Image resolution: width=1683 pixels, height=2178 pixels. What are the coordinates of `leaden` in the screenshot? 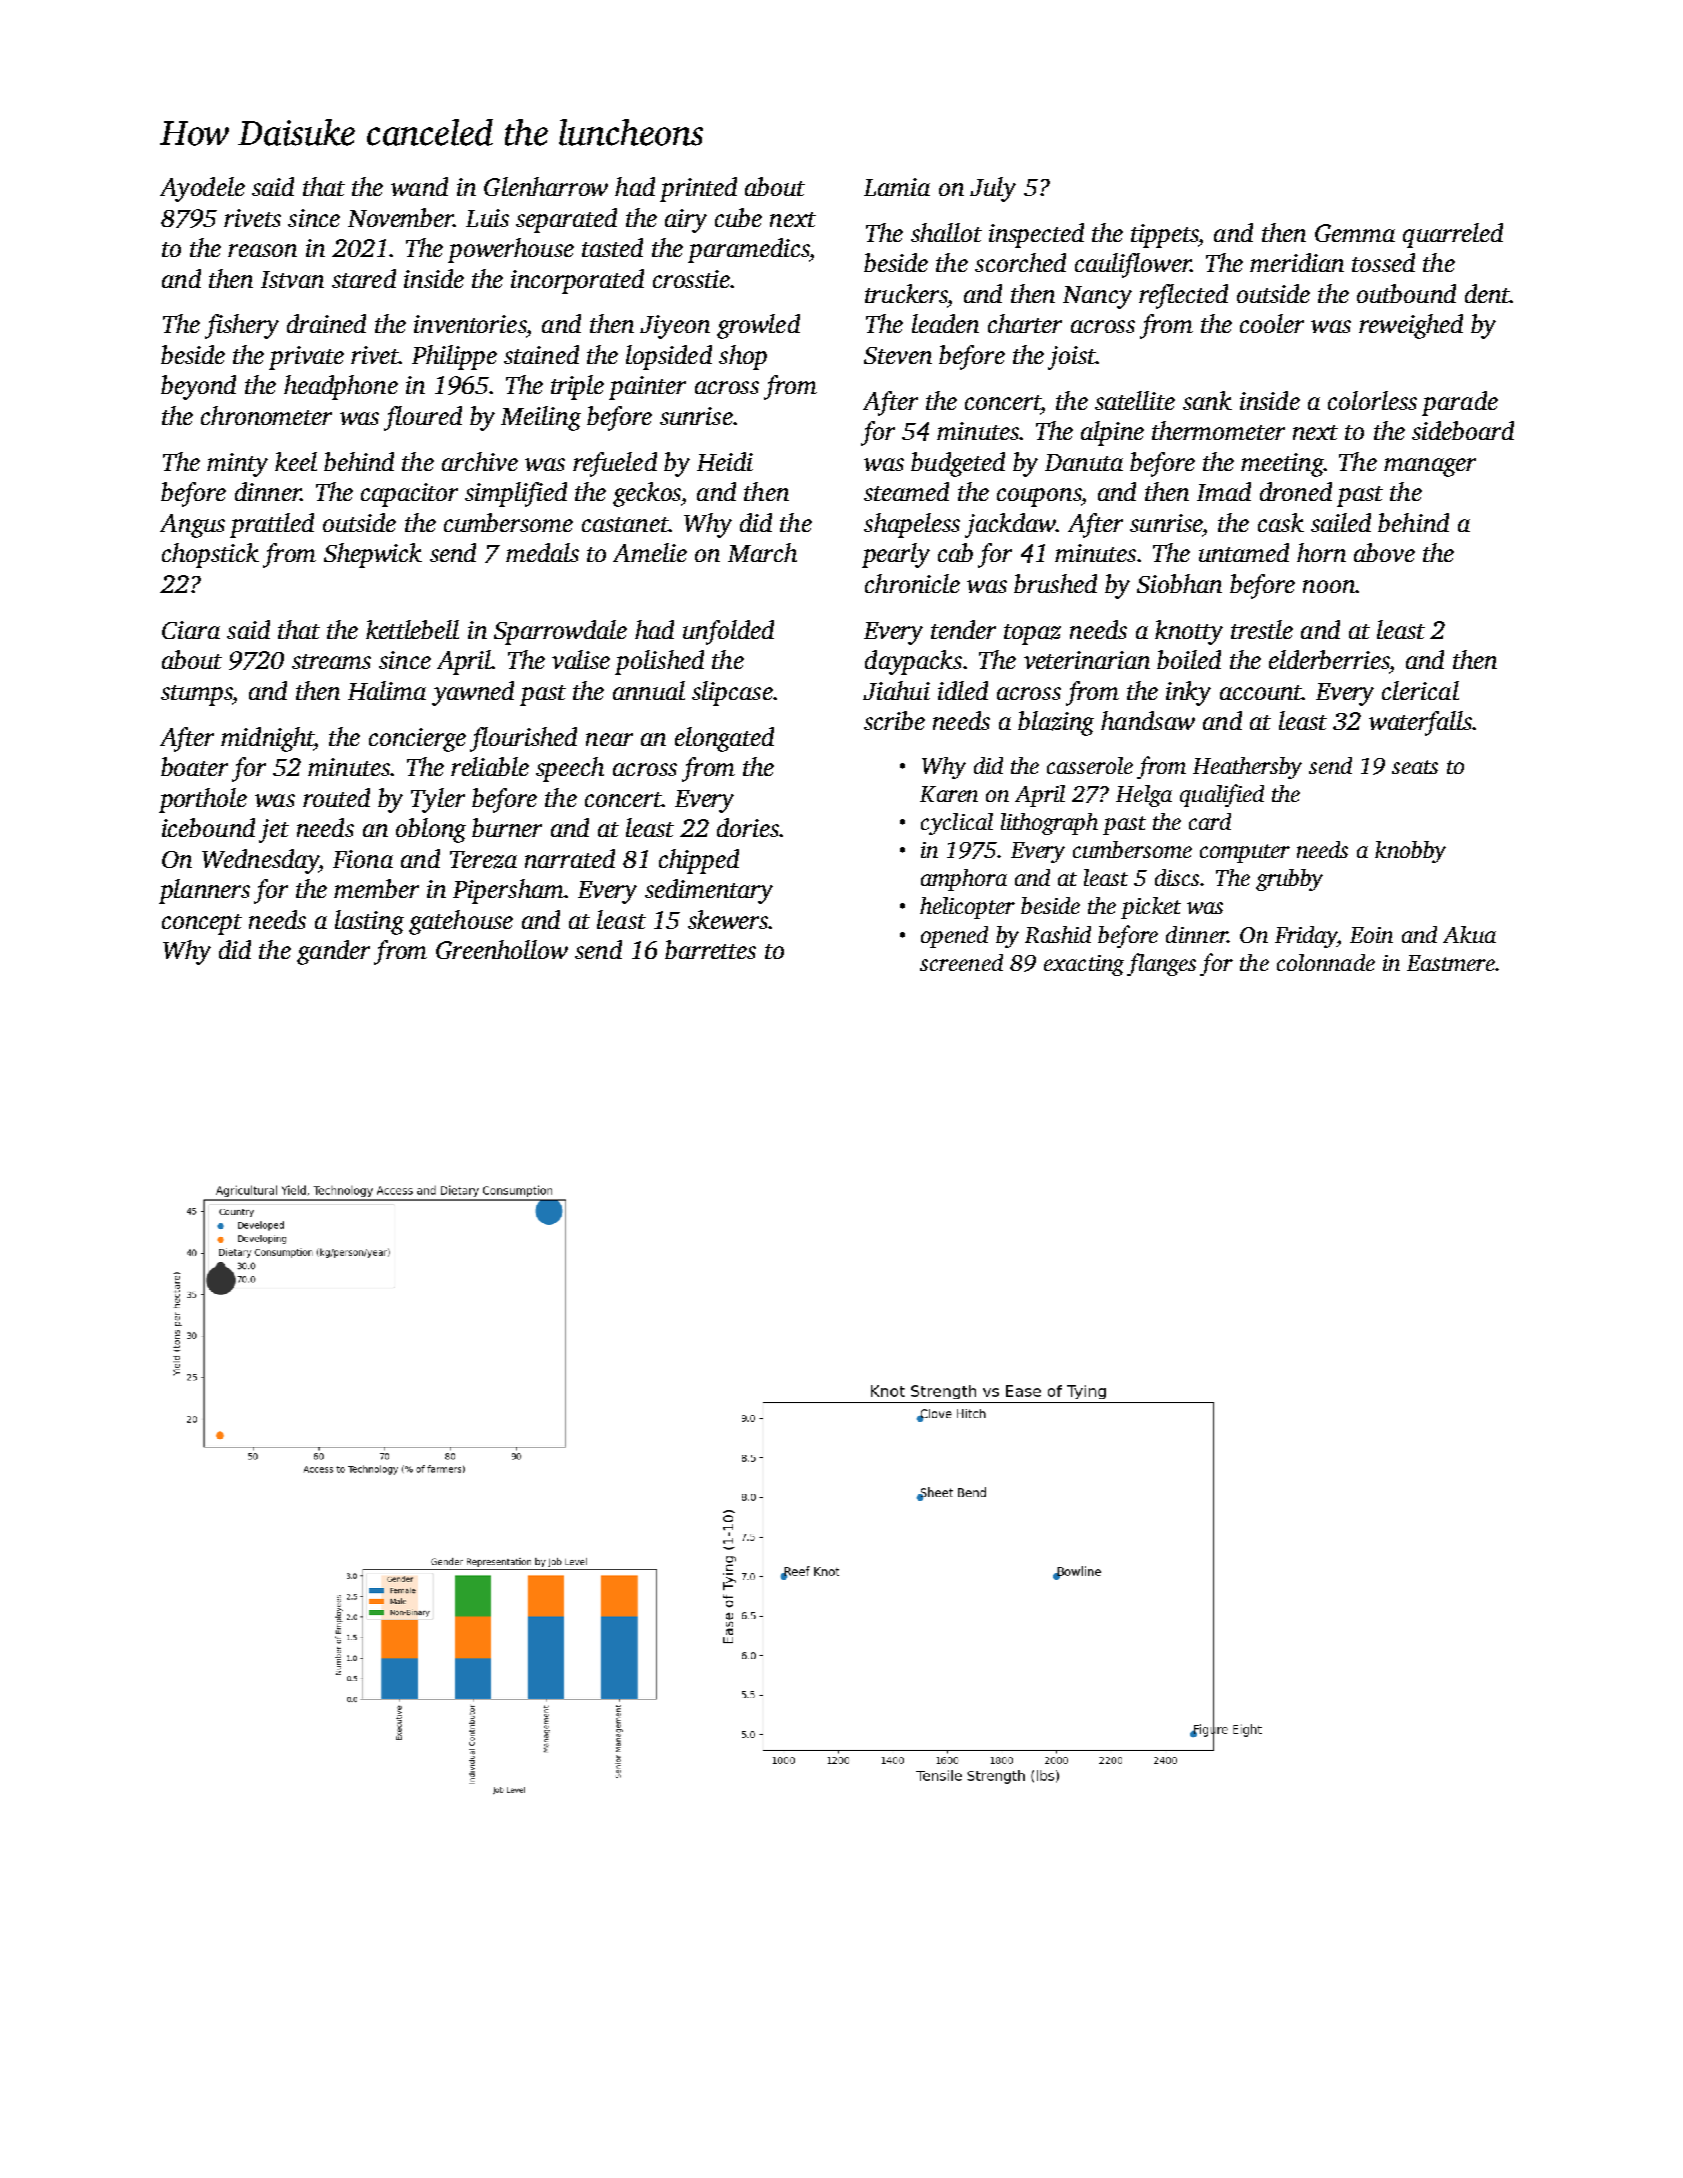 It's located at (945, 323).
